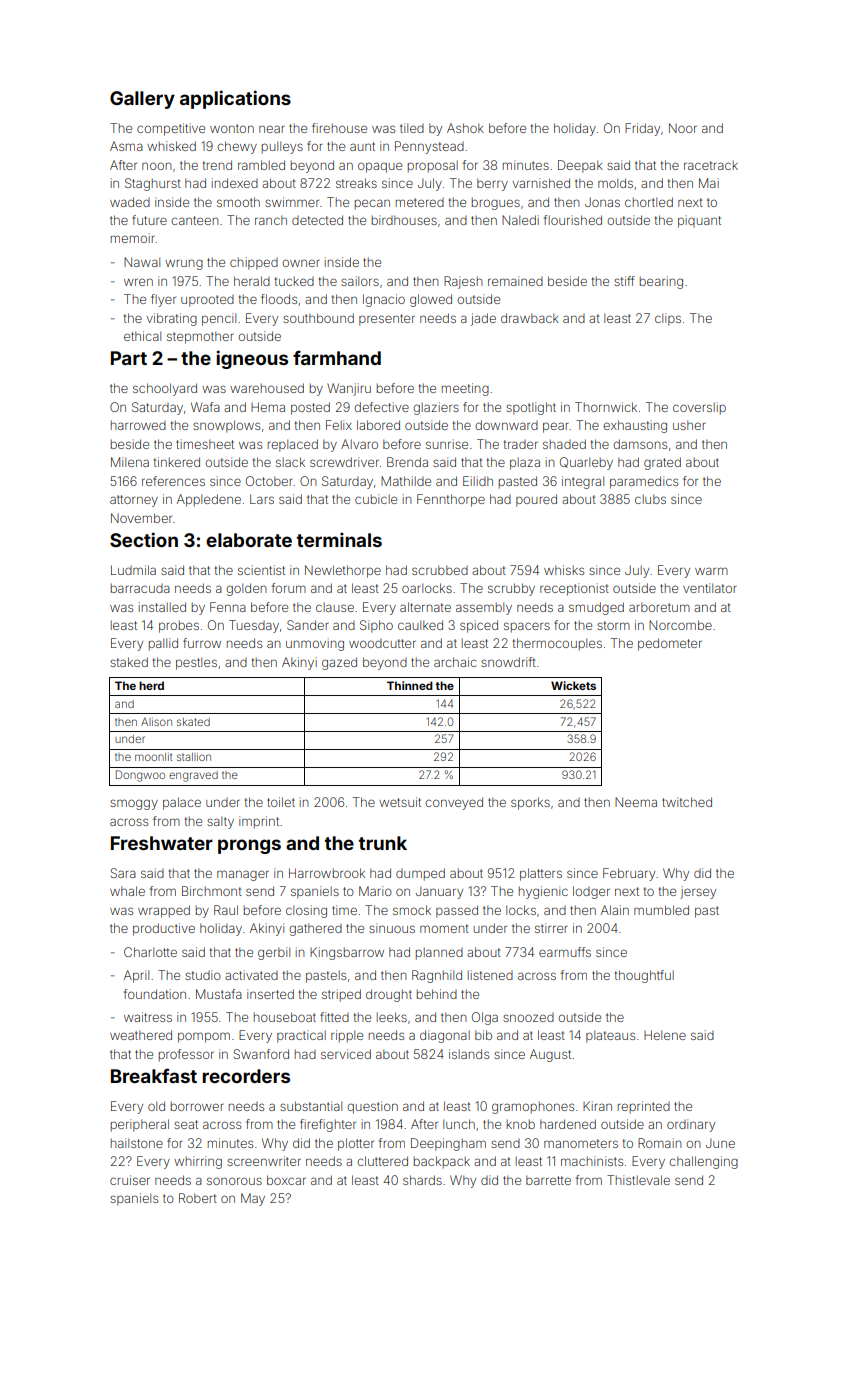  What do you see at coordinates (151, 685) in the screenshot?
I see `herd` at bounding box center [151, 685].
